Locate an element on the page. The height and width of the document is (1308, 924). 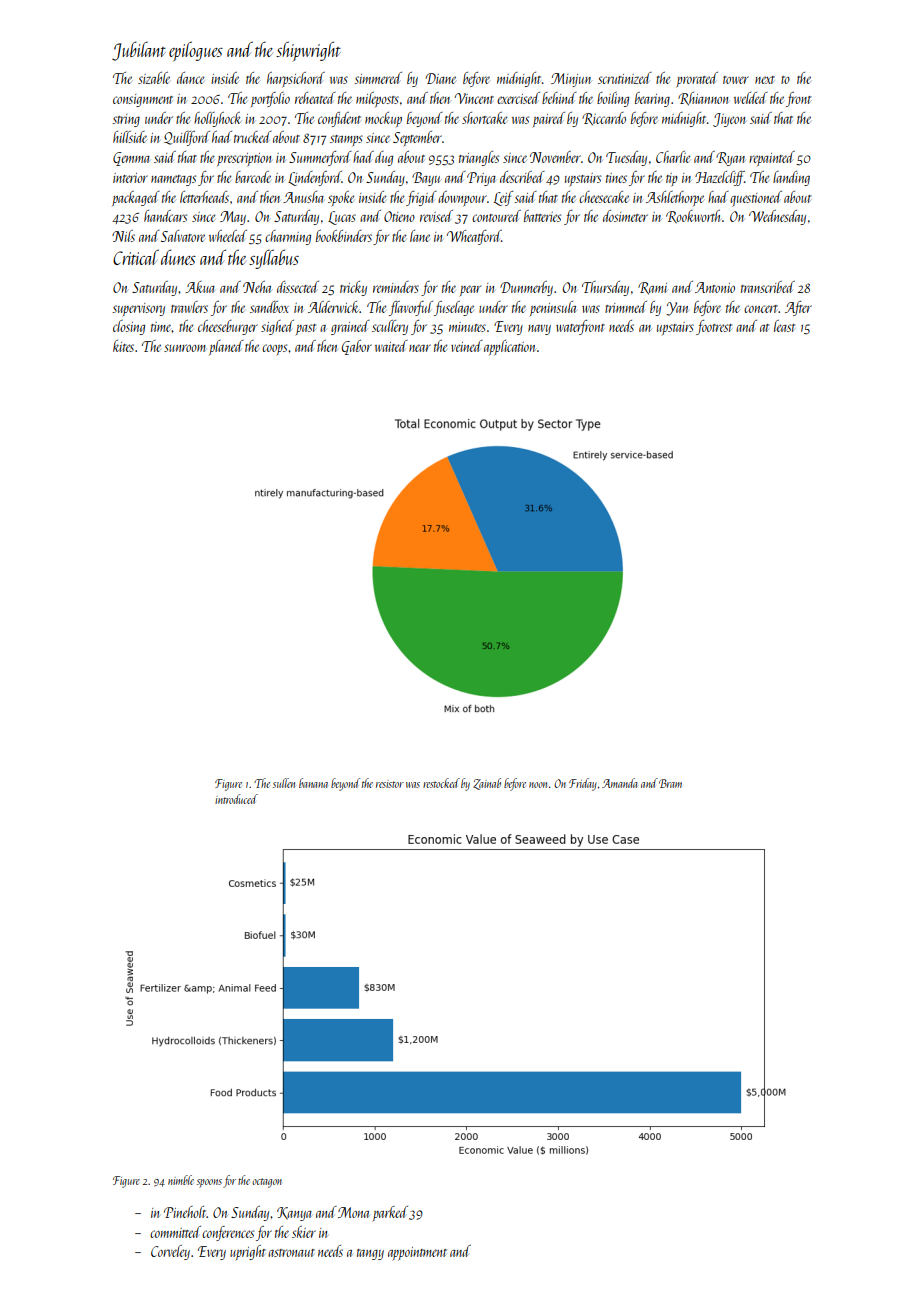
scrutinized is located at coordinates (625, 78).
